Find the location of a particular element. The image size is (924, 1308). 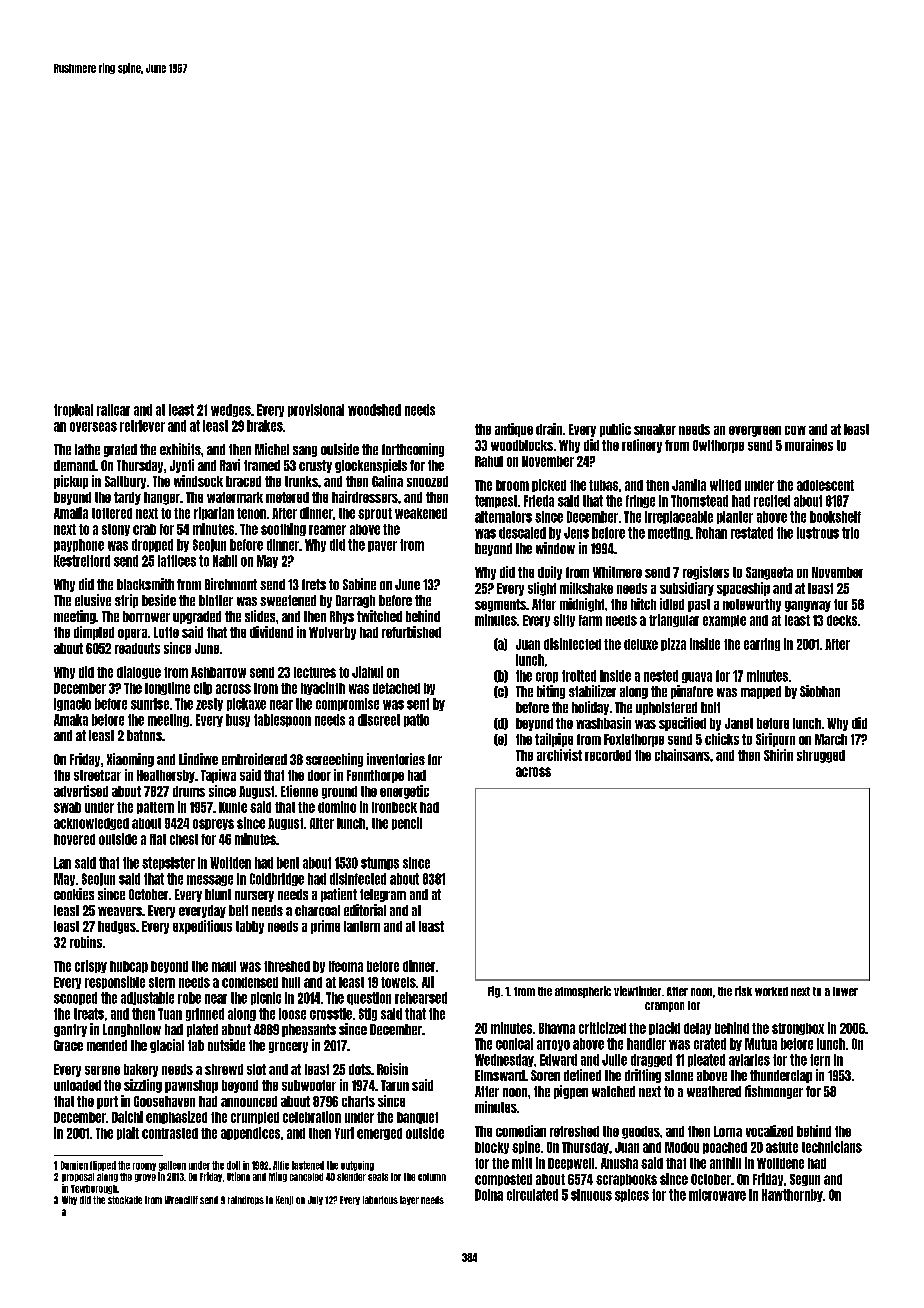

woodshed is located at coordinates (374, 410).
